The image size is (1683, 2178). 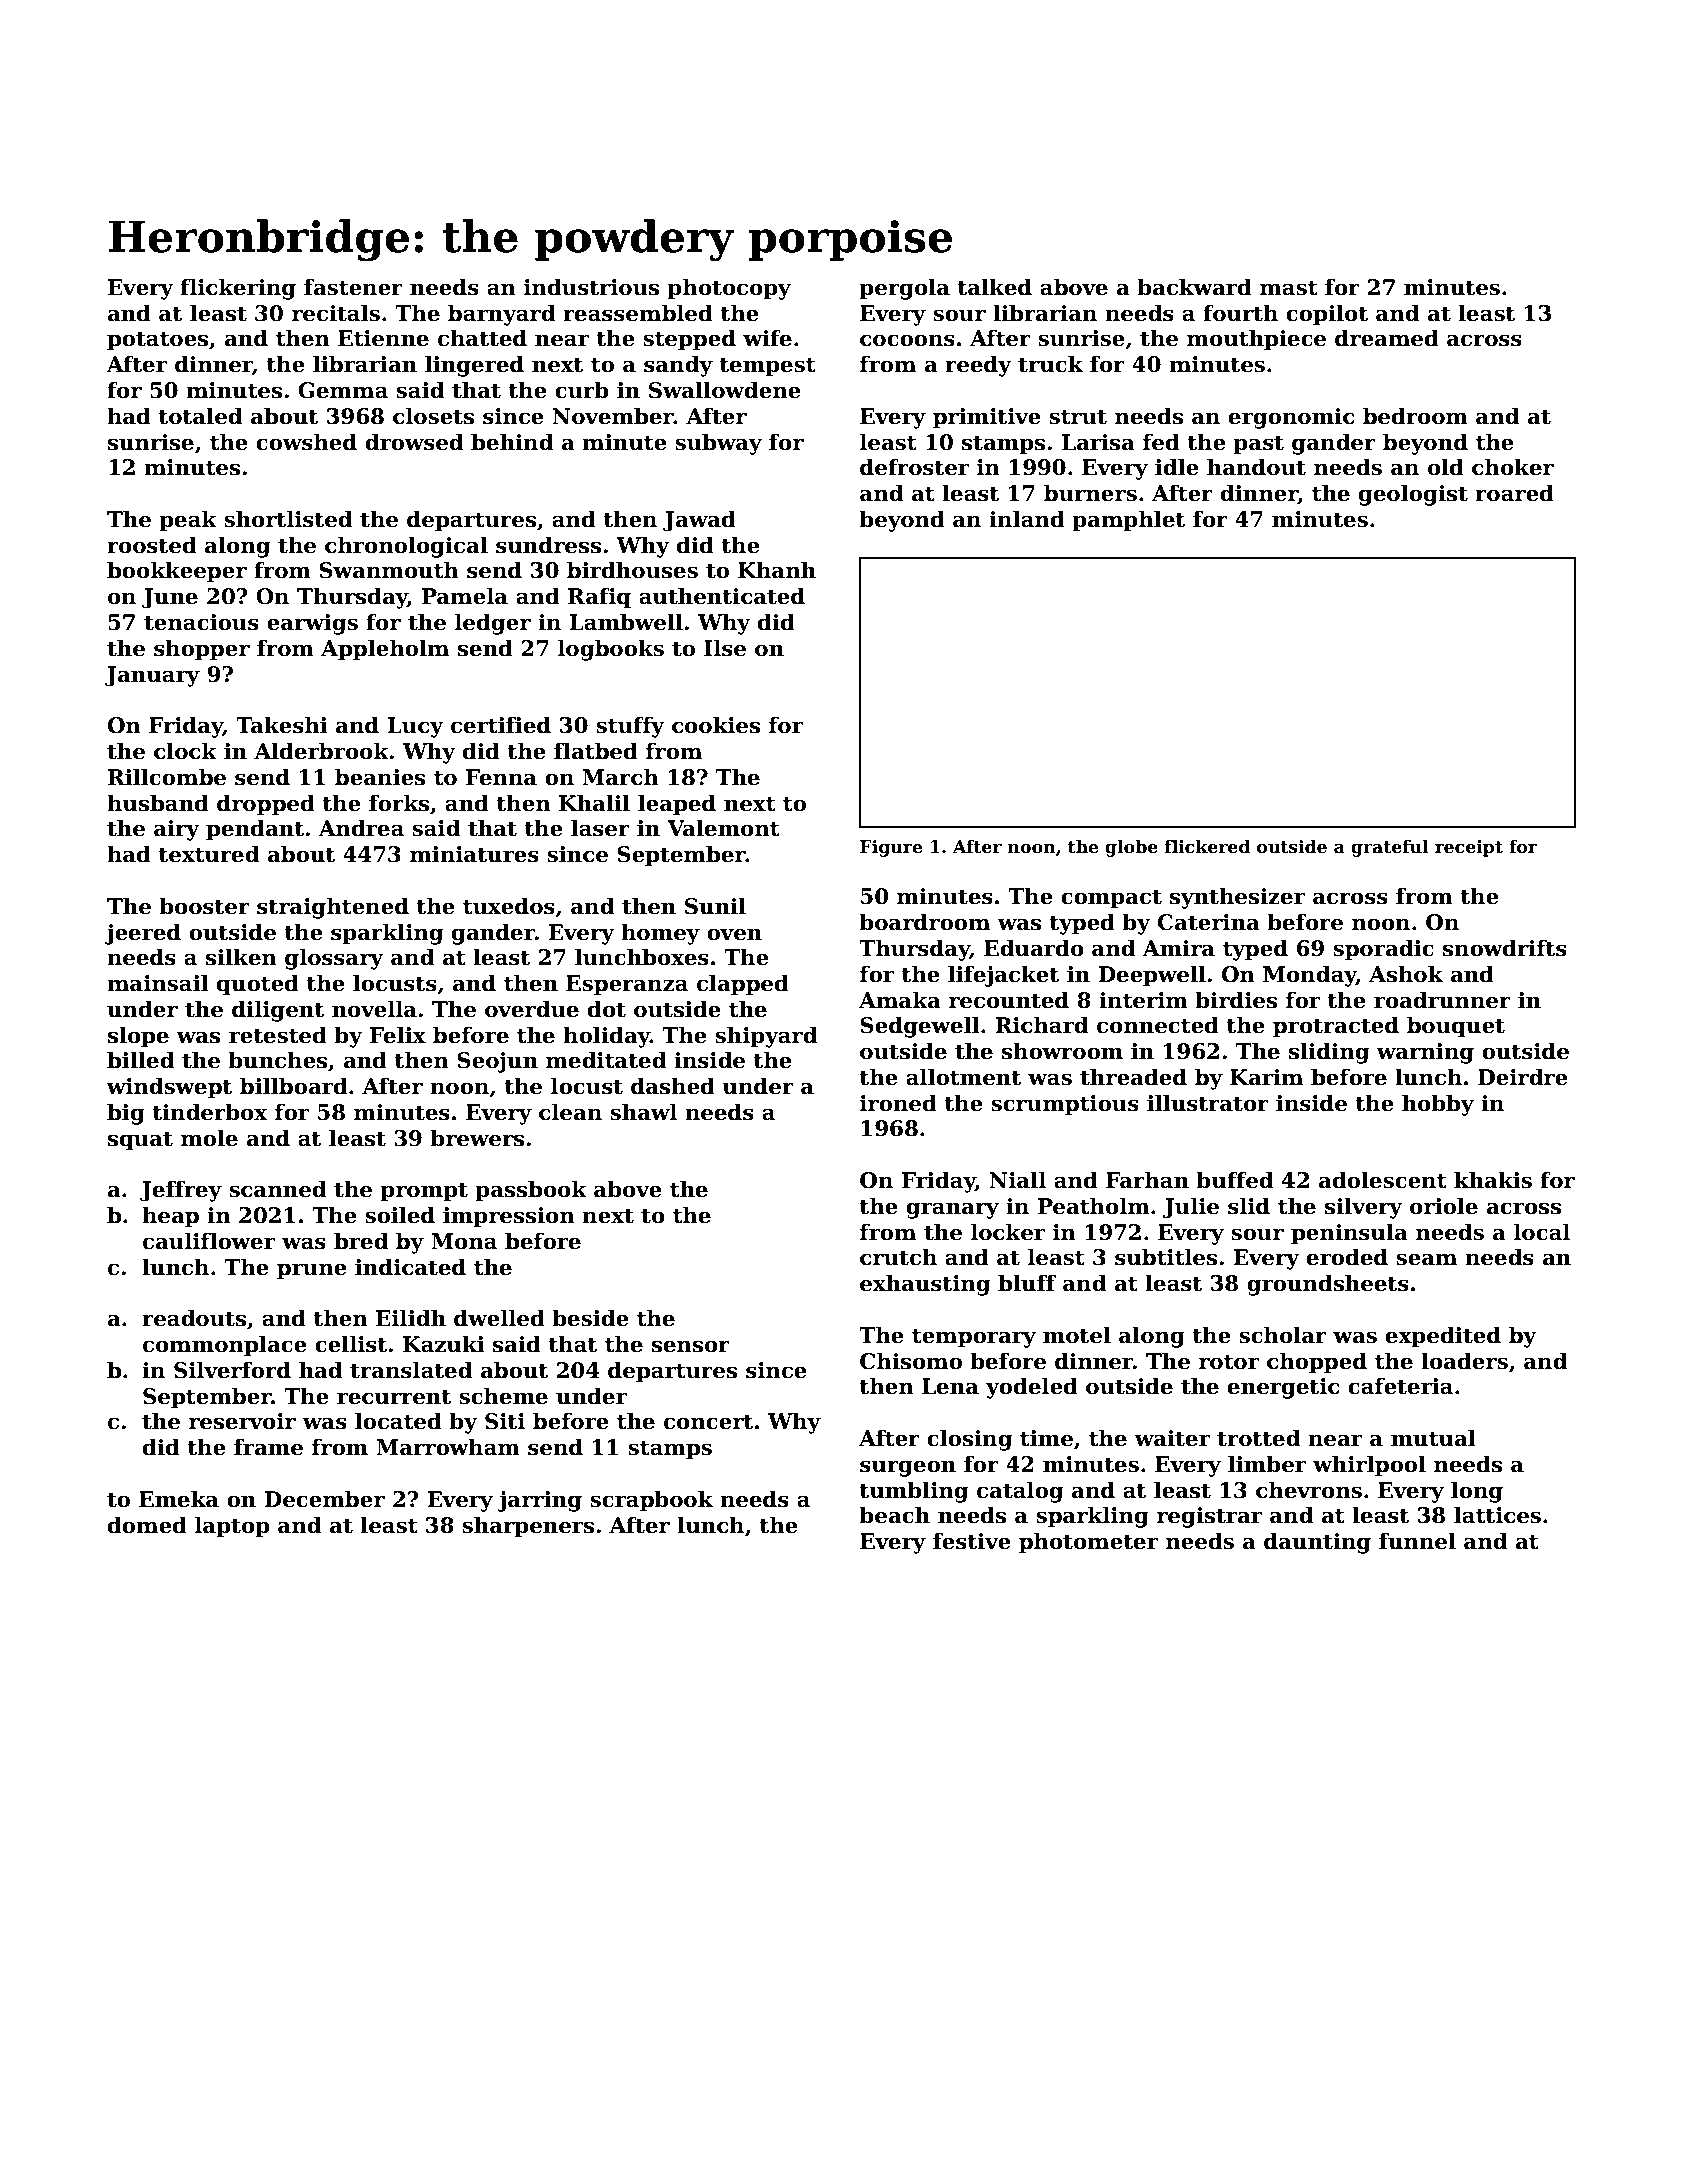 What do you see at coordinates (651, 1501) in the image?
I see `scrapbook` at bounding box center [651, 1501].
